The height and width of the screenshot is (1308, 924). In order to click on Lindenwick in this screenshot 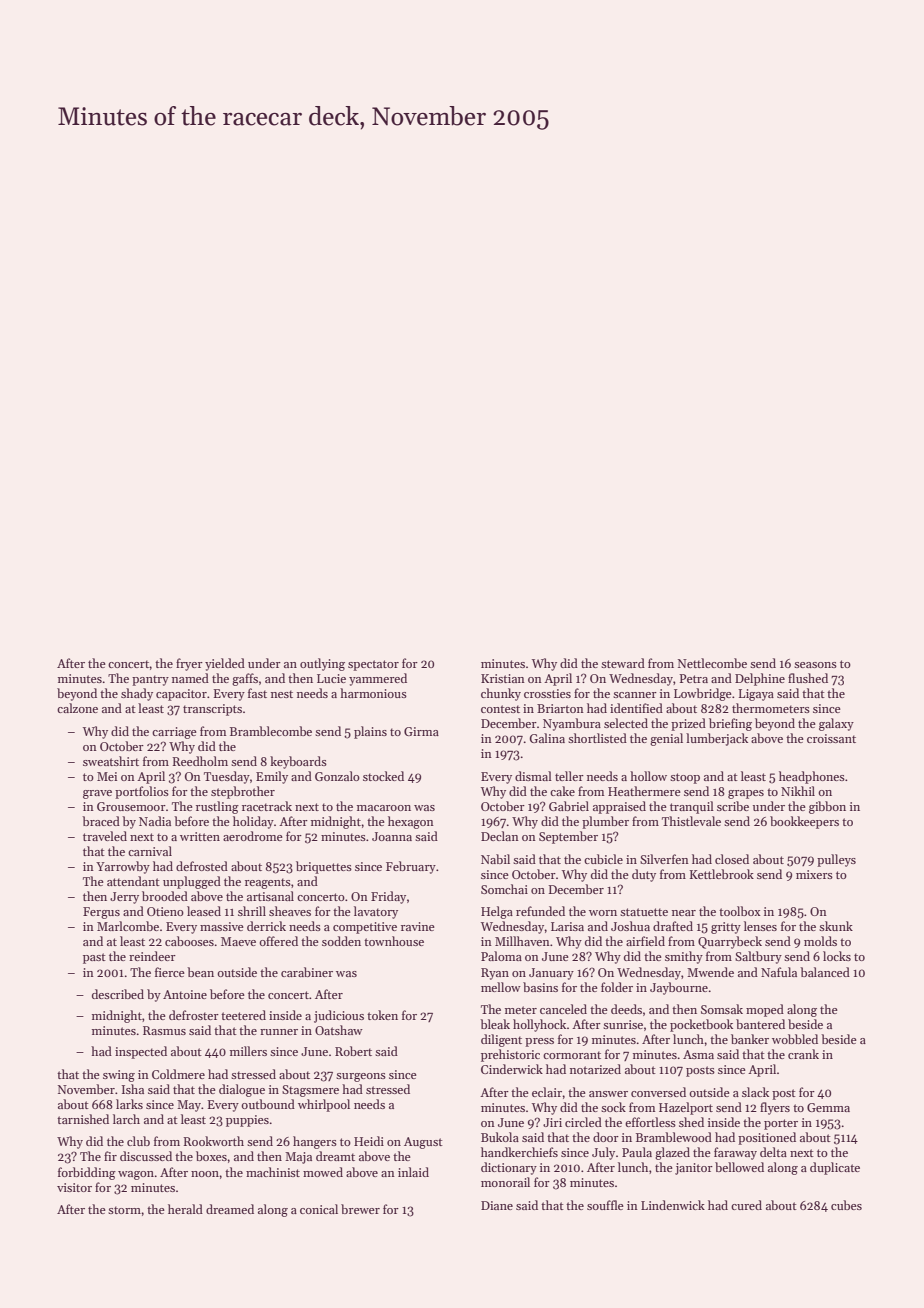, I will do `click(673, 1205)`.
